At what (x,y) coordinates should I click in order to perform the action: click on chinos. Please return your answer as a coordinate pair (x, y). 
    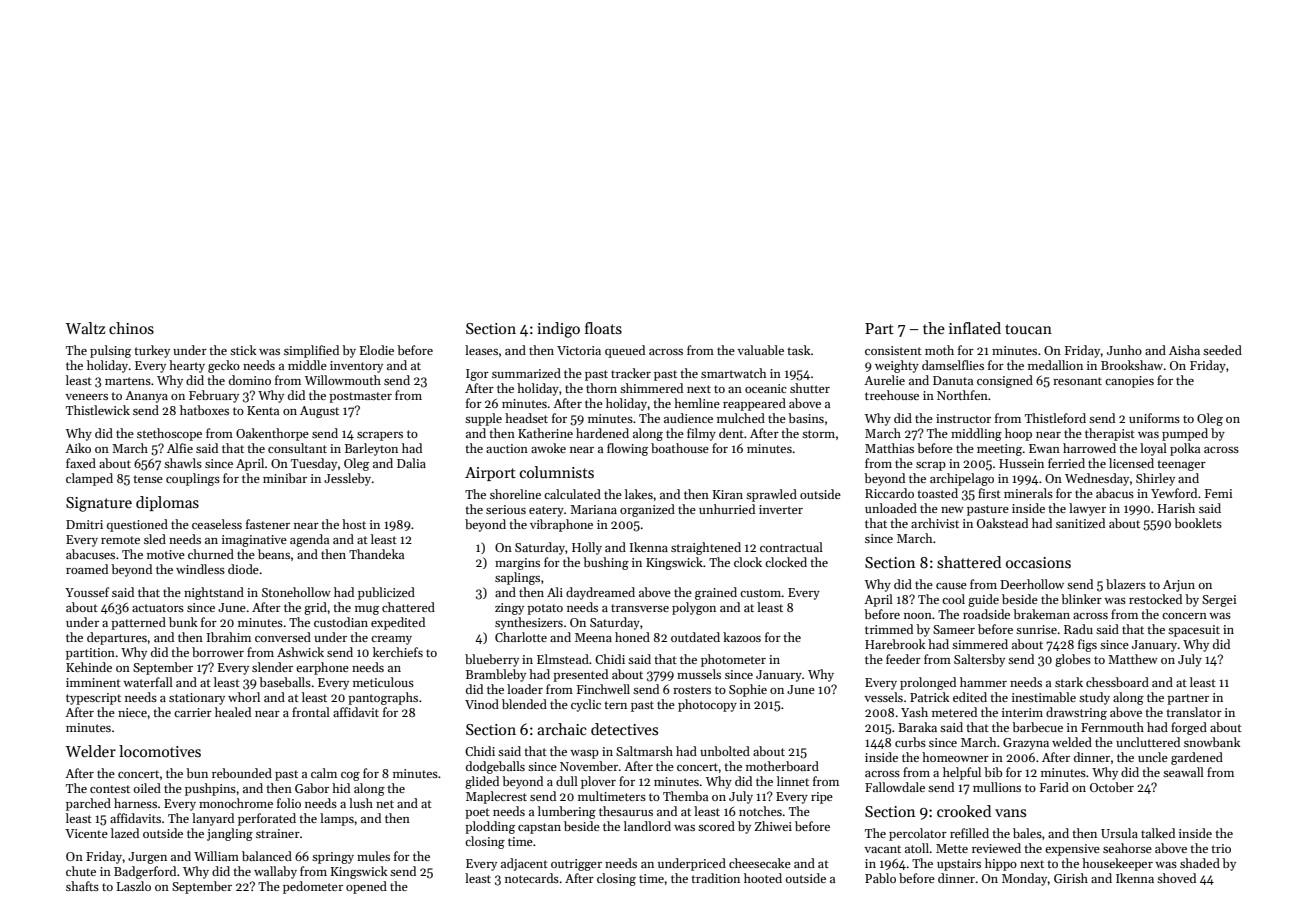
    Looking at the image, I should click on (131, 328).
